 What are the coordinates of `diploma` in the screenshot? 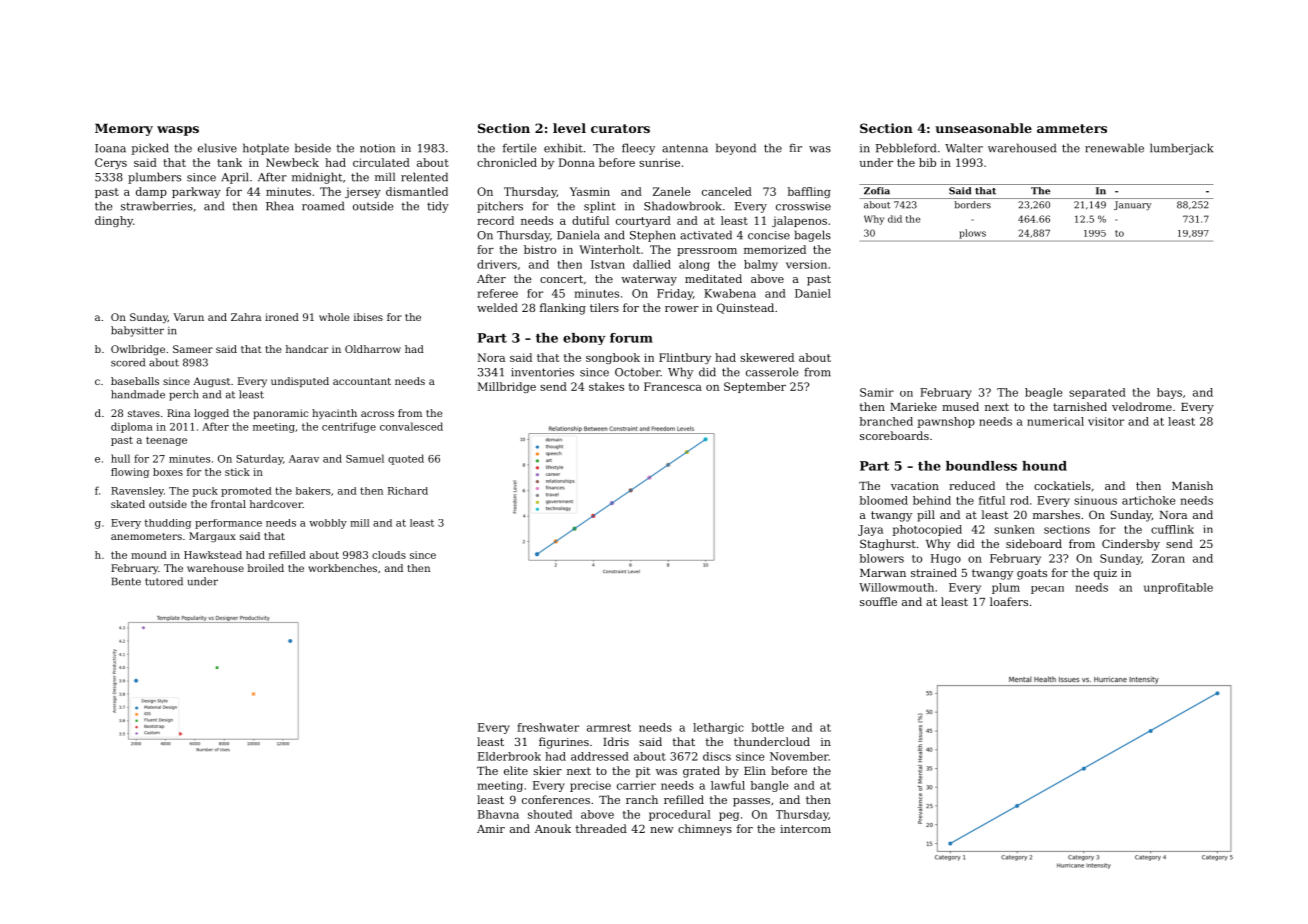 It's located at (132, 427).
